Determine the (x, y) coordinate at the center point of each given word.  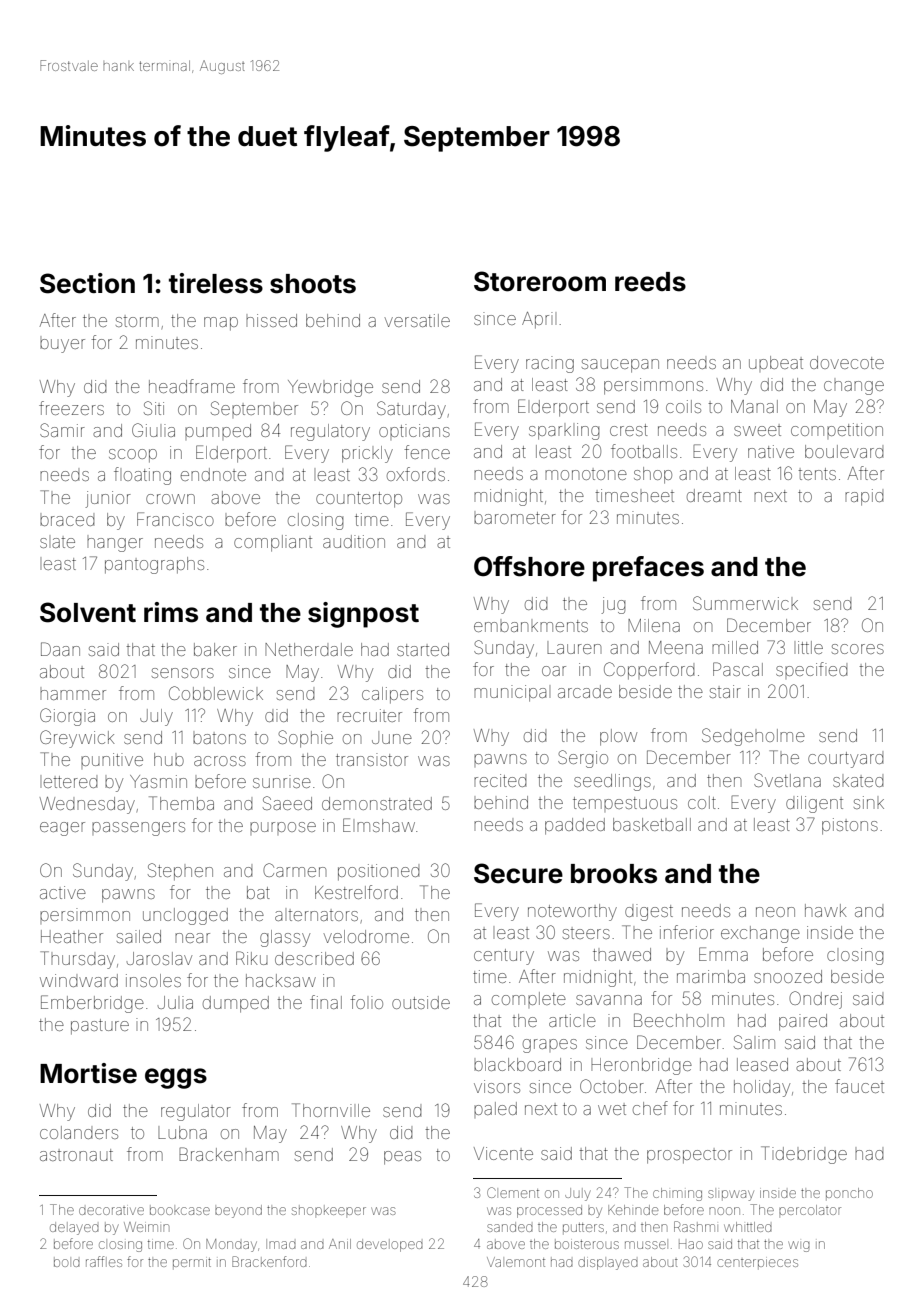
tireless (216, 283)
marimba (711, 976)
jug (613, 605)
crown (170, 499)
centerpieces (757, 1264)
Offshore (529, 566)
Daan (60, 649)
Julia (175, 1002)
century (504, 957)
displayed (608, 1263)
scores (858, 649)
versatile (417, 320)
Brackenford (269, 1261)
